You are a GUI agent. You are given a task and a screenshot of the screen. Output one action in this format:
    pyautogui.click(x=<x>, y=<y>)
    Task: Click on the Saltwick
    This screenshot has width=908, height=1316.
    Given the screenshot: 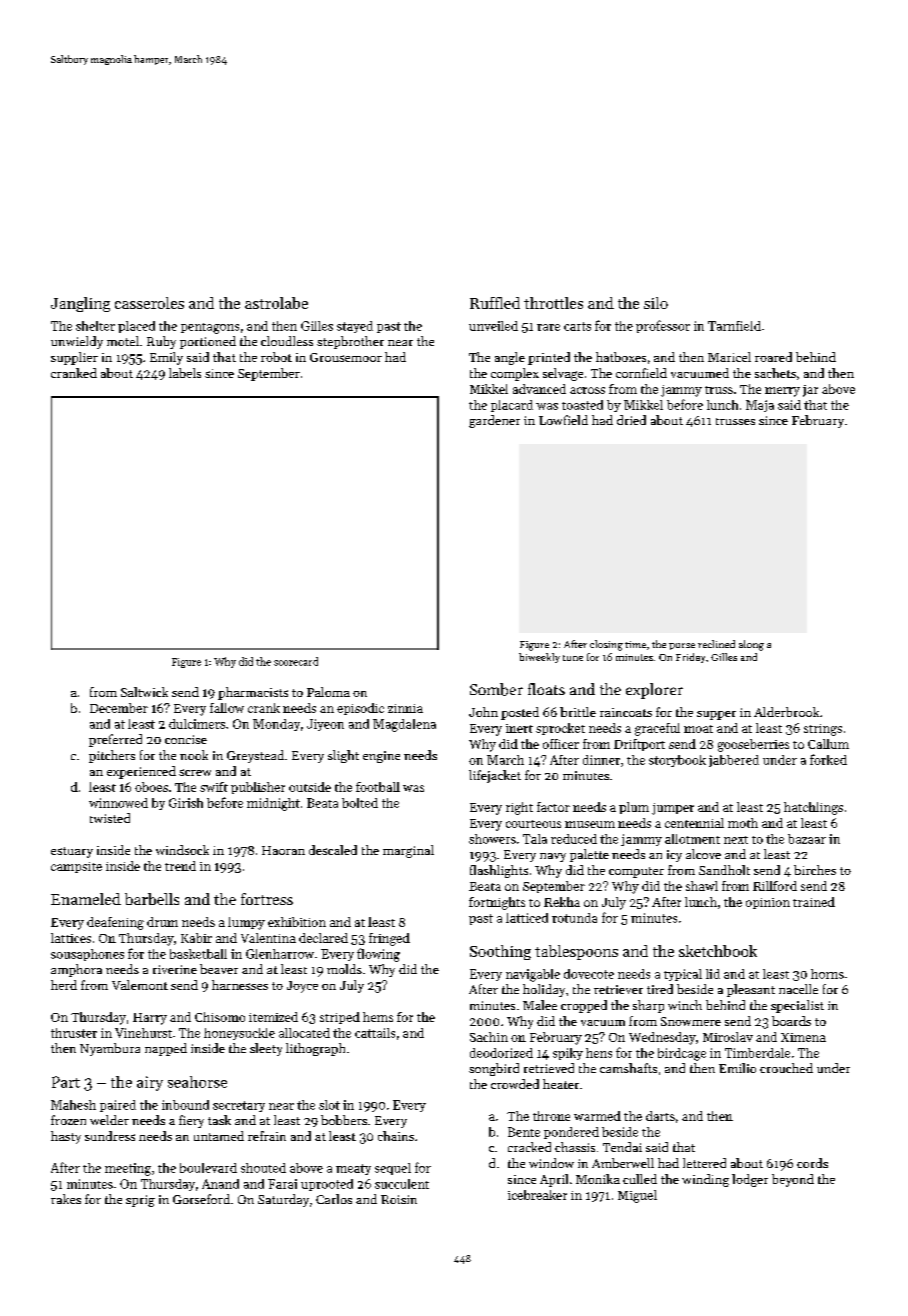 What is the action you would take?
    pyautogui.click(x=144, y=692)
